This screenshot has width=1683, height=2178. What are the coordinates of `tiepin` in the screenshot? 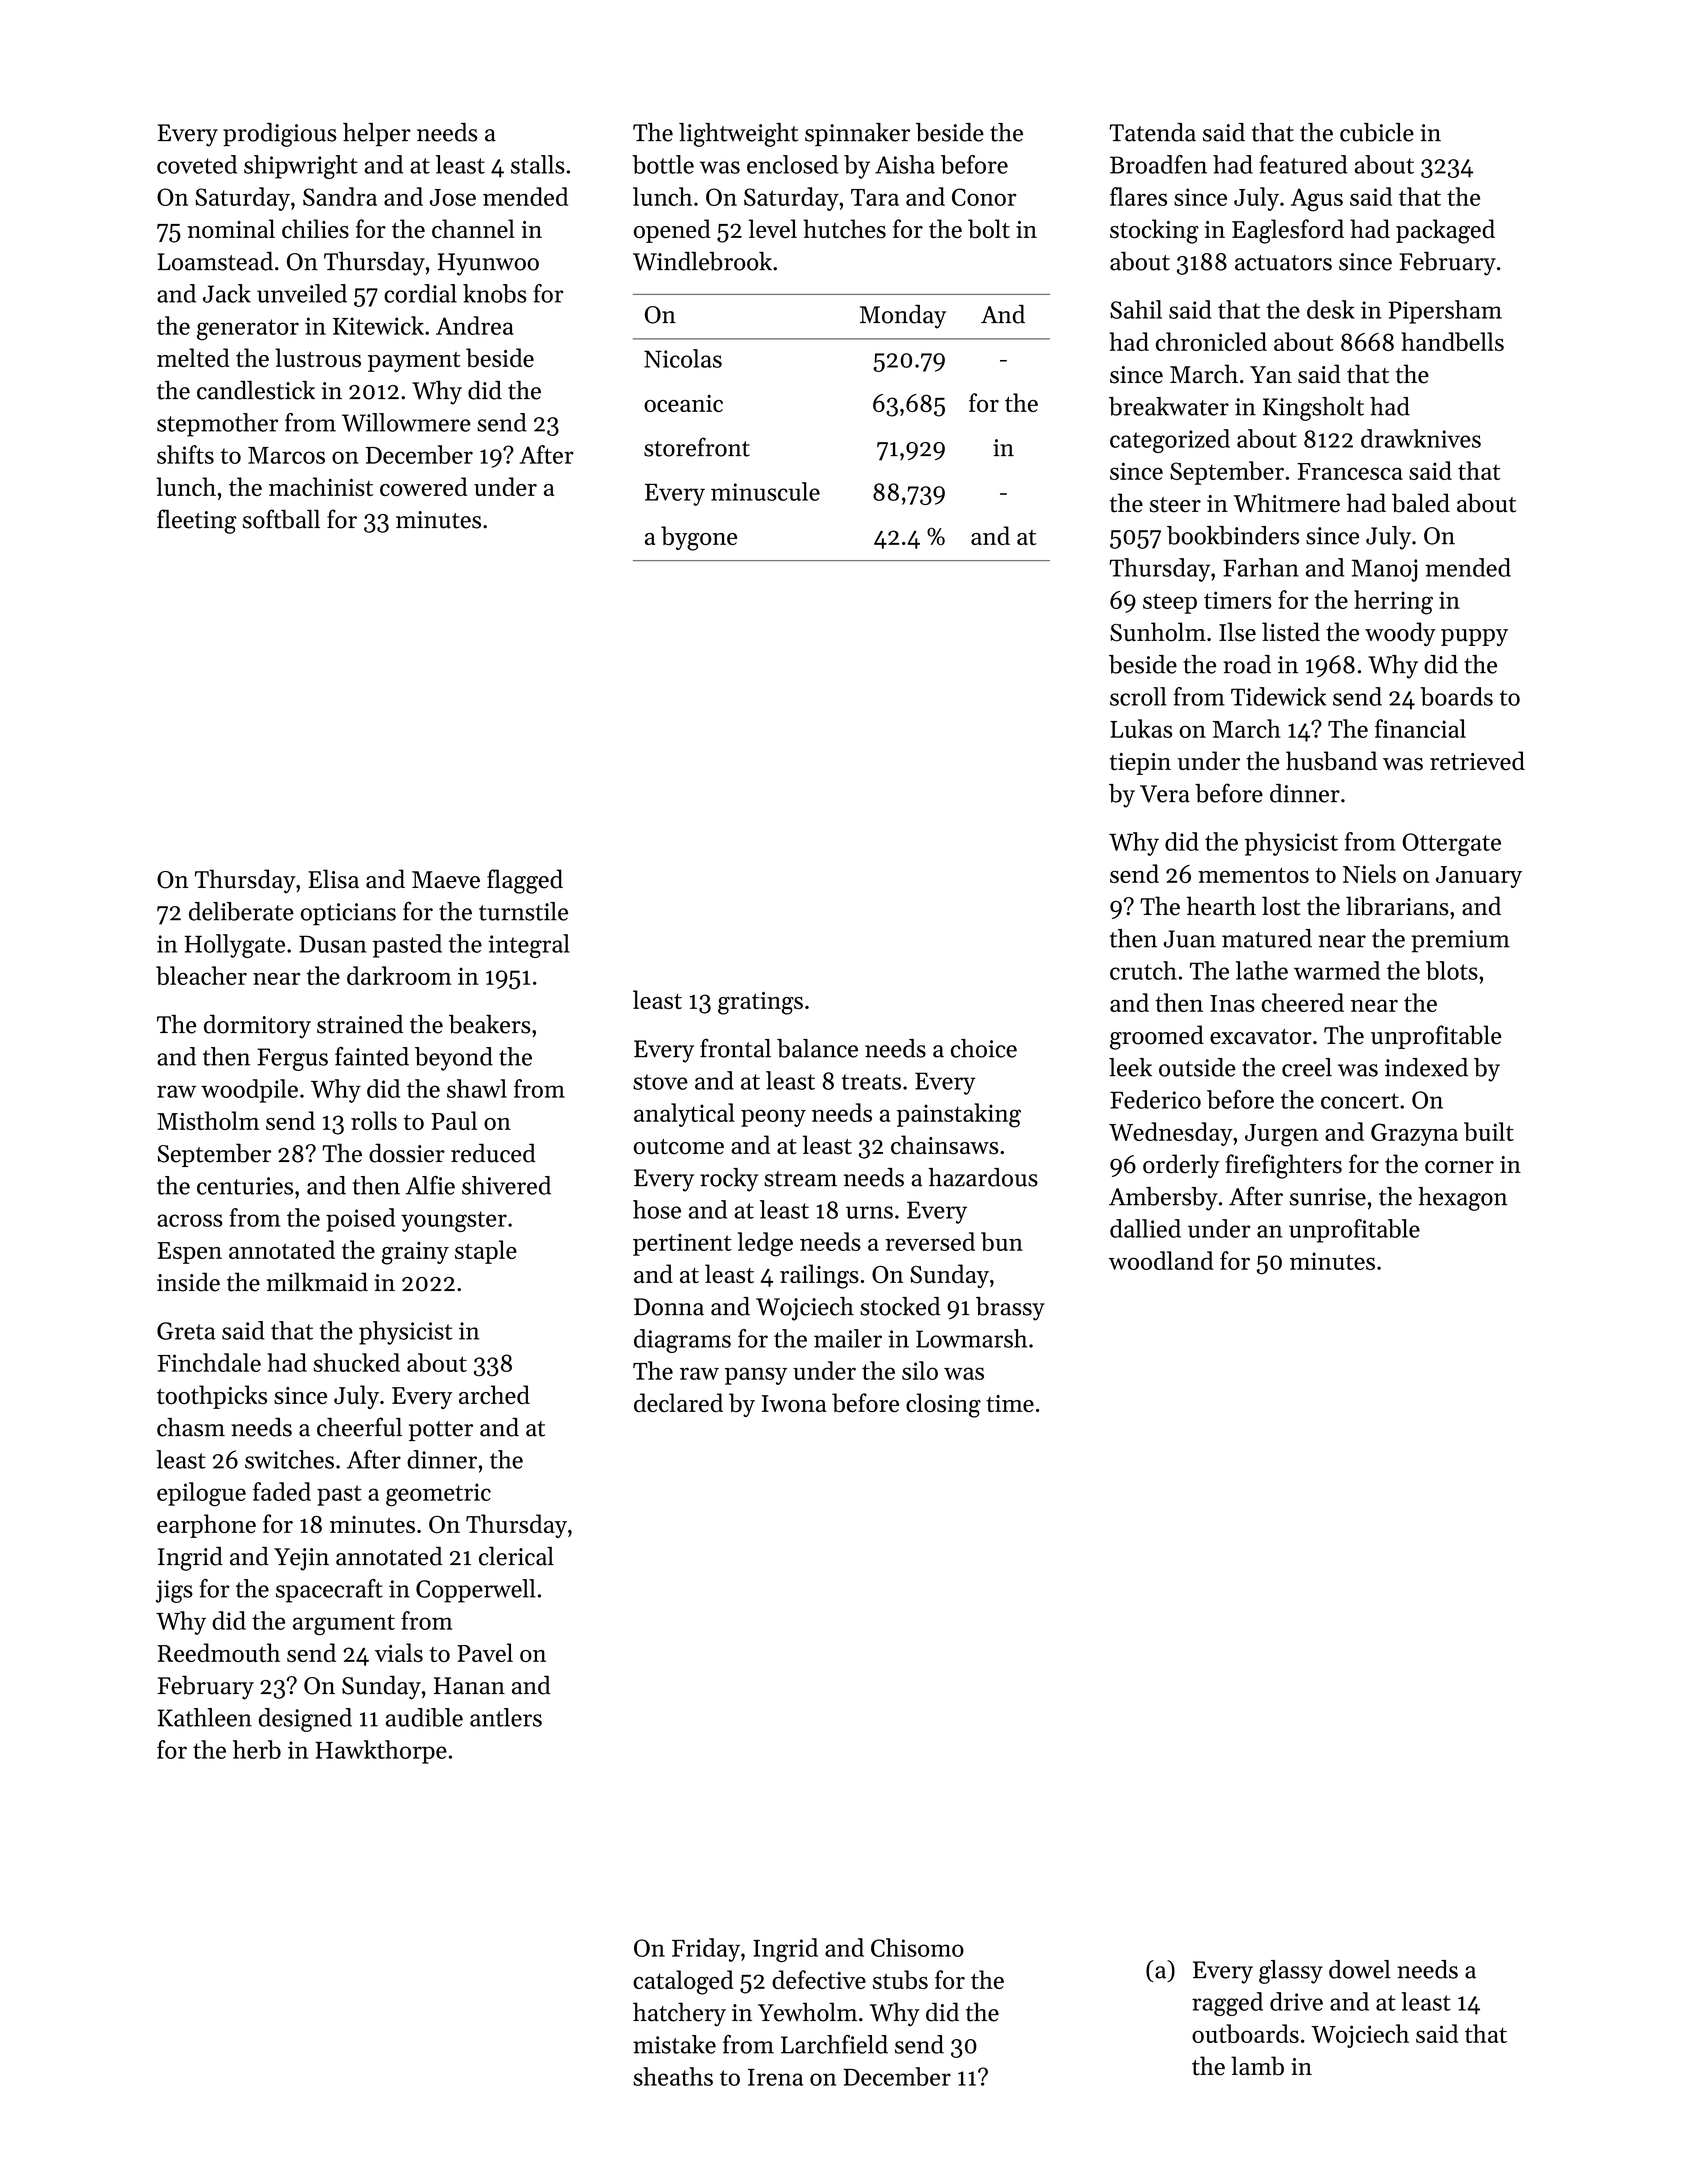 It's located at (1140, 764).
